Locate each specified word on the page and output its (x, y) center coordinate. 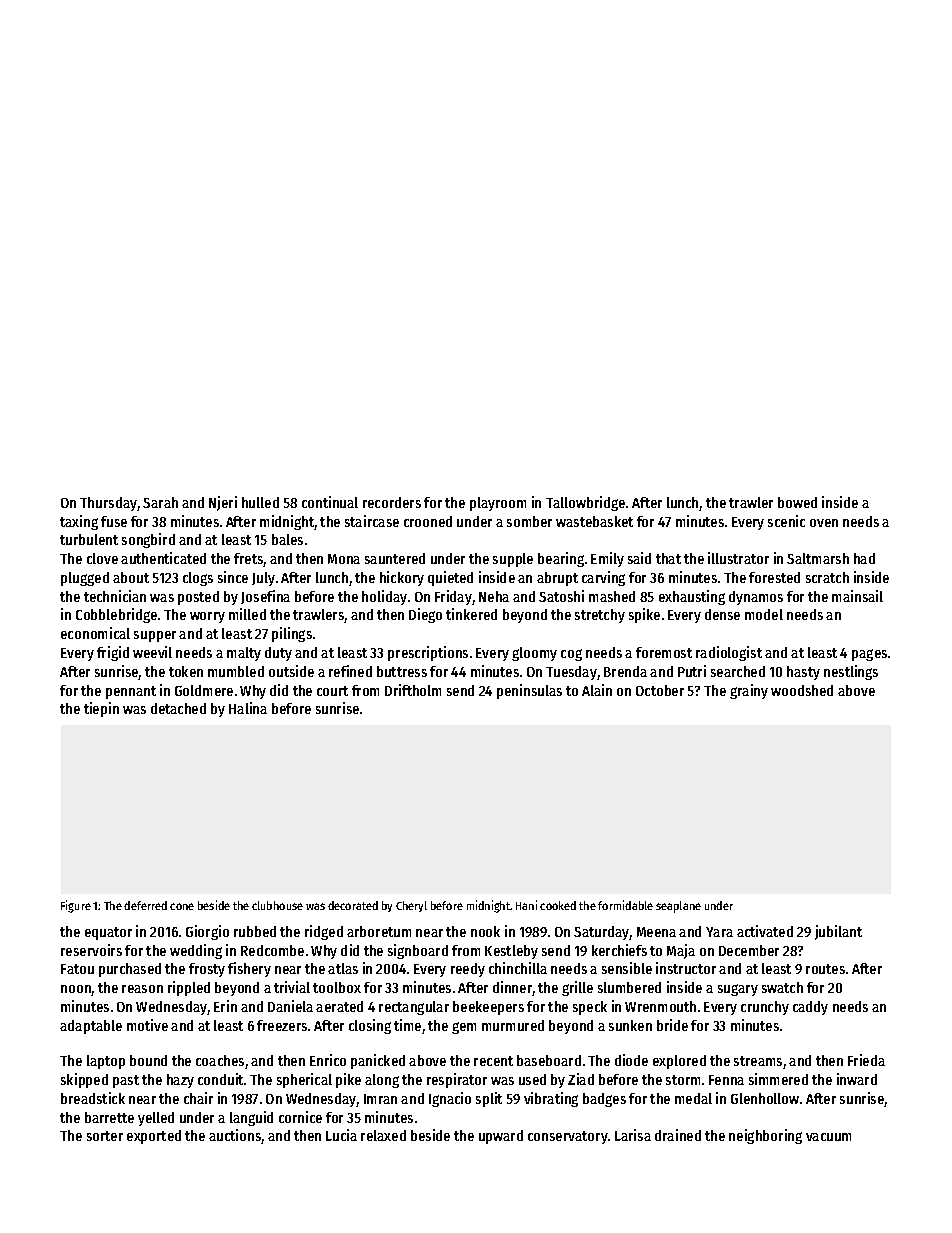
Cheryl (411, 906)
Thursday (109, 504)
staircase (372, 521)
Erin (225, 1006)
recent (493, 1061)
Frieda (866, 1060)
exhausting (692, 597)
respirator (457, 1080)
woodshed (802, 690)
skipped (84, 1080)
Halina (248, 708)
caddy (810, 1008)
